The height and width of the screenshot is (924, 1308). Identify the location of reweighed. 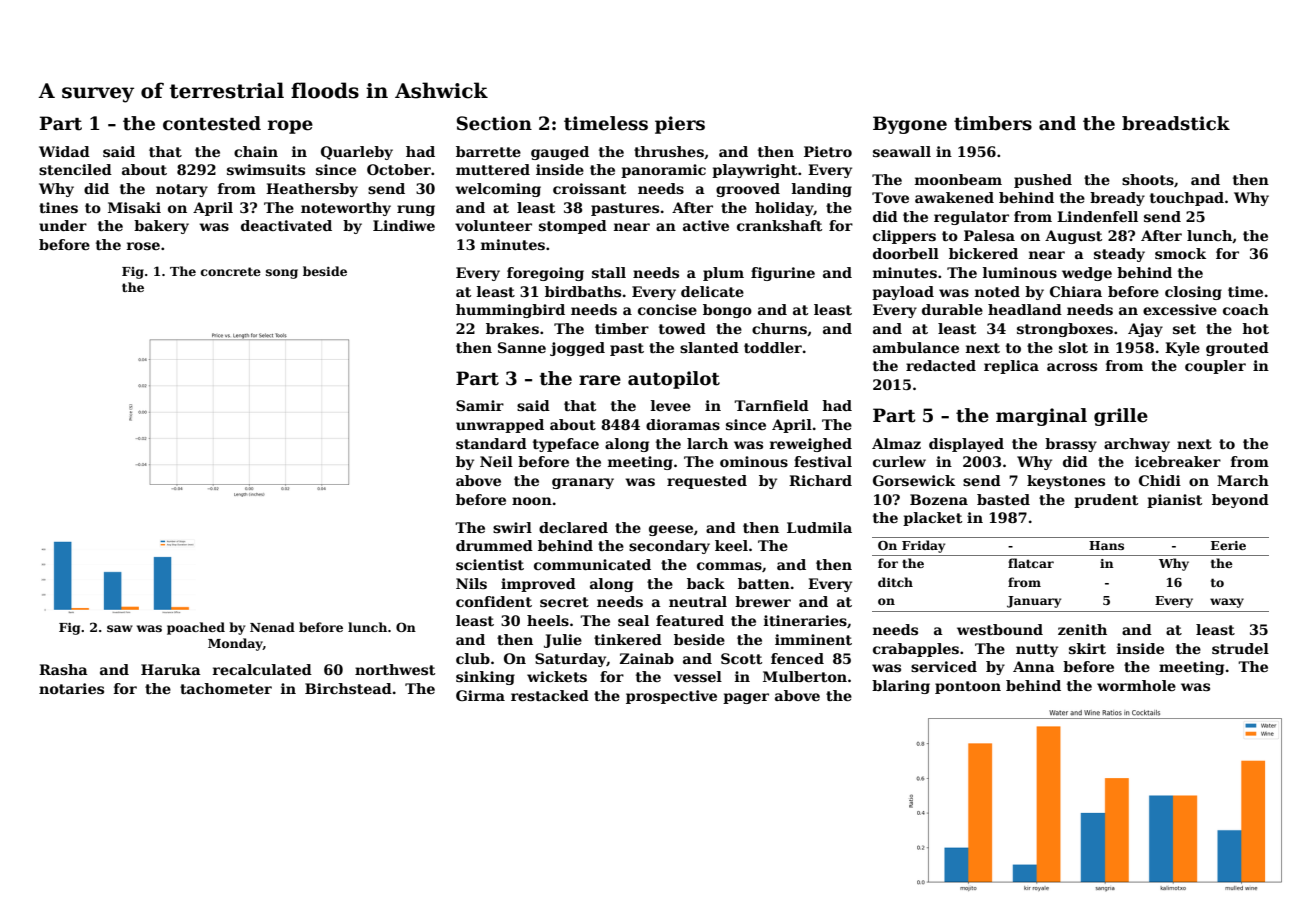
(811, 445).
